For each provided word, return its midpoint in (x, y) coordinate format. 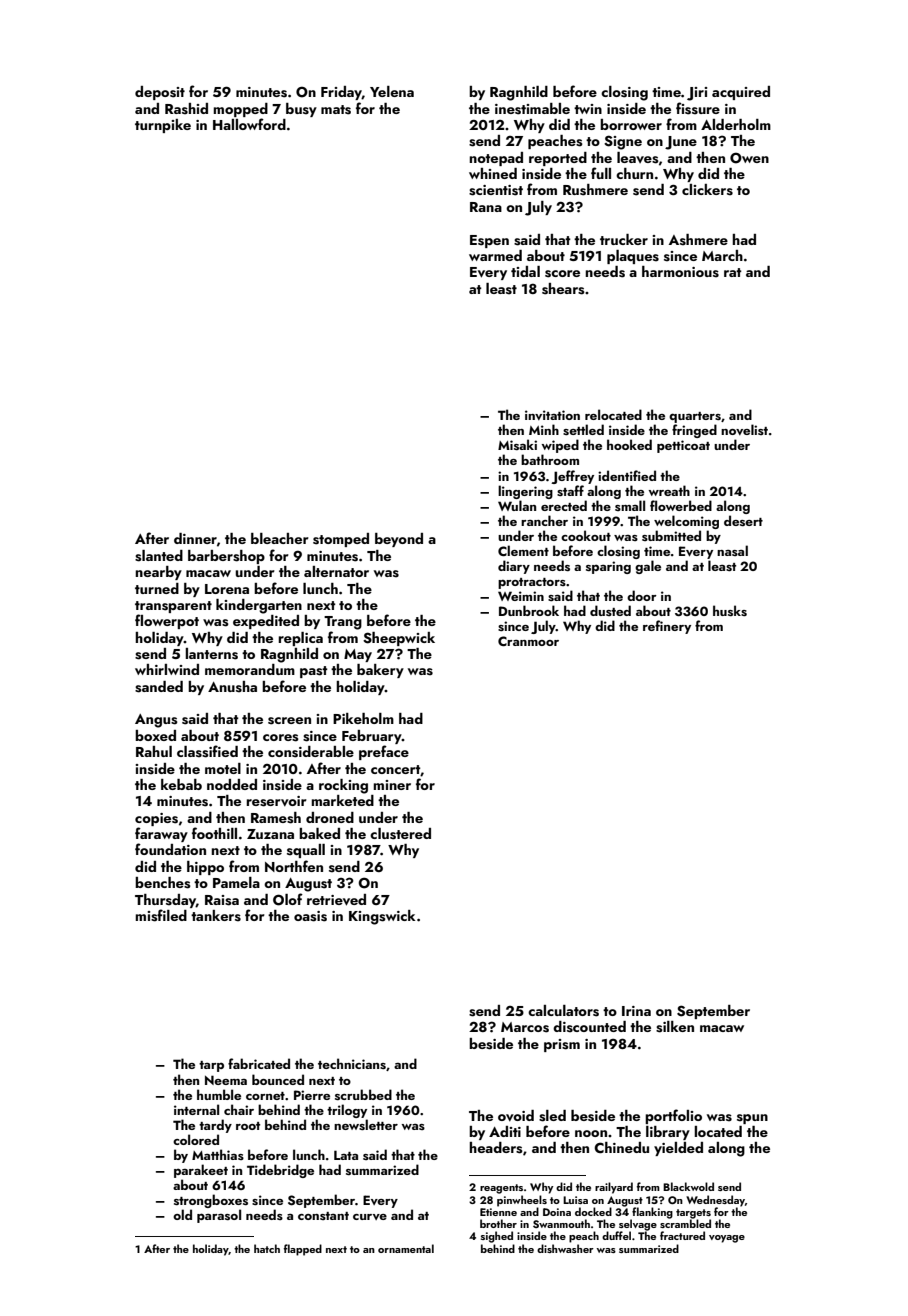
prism (562, 1045)
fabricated (259, 1063)
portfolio (673, 1116)
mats (336, 110)
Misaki (517, 444)
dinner (195, 538)
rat (733, 272)
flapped (303, 1250)
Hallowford (249, 124)
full (601, 173)
